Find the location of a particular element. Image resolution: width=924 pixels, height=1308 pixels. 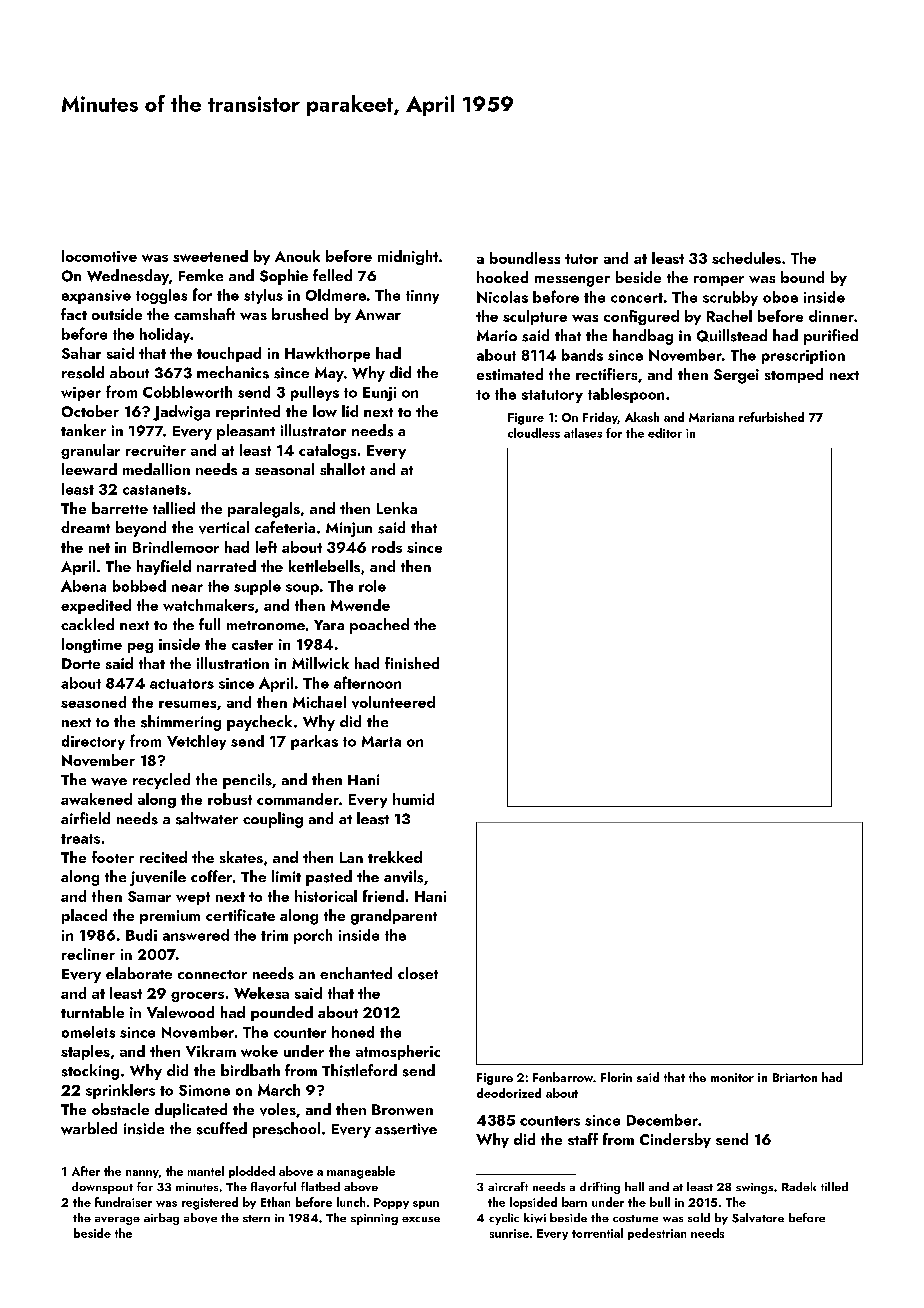

turntable is located at coordinates (92, 1012).
